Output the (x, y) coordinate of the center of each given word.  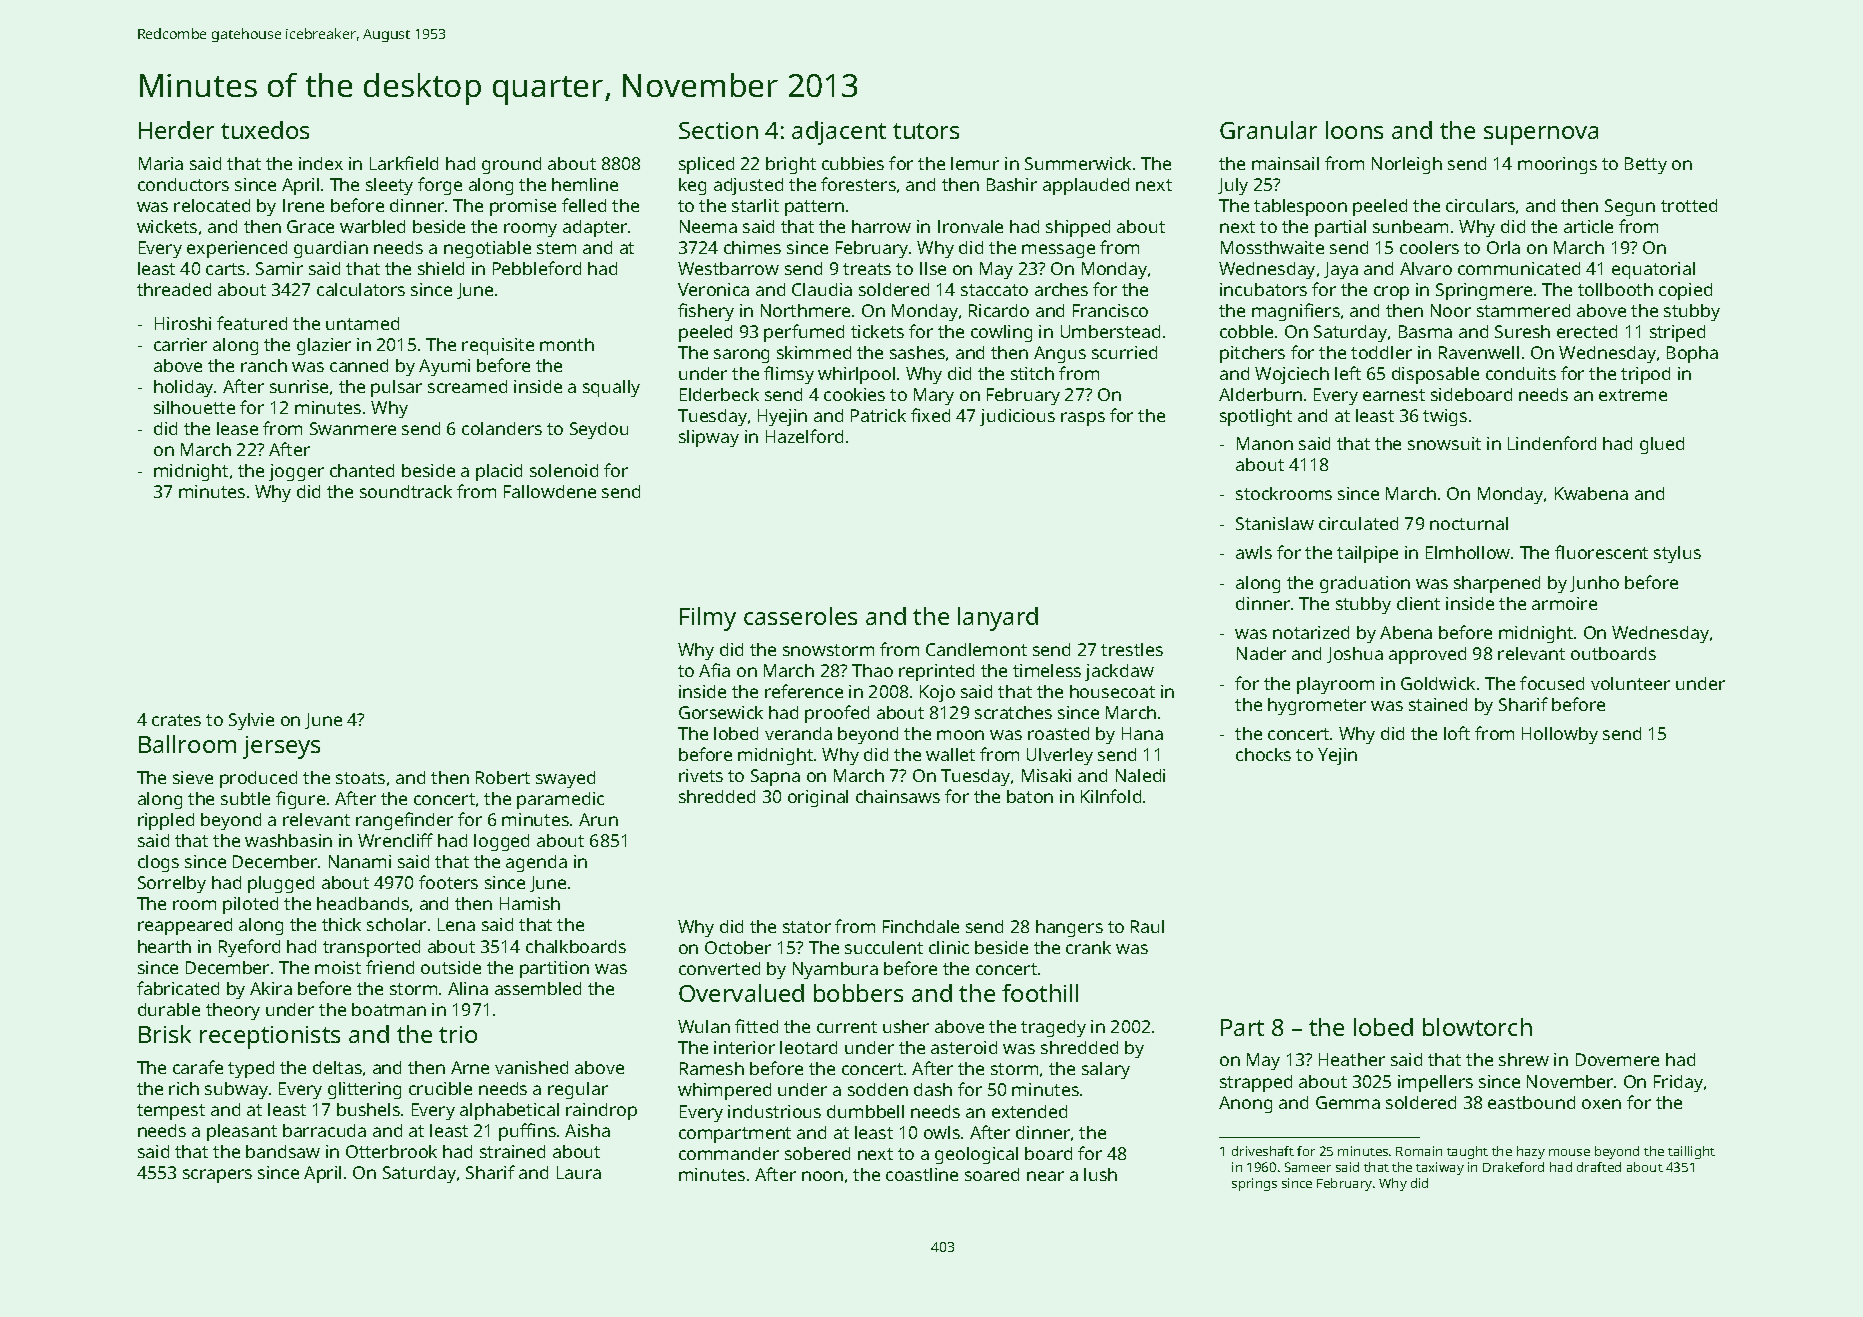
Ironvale (970, 226)
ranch (264, 365)
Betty (1646, 165)
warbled (372, 226)
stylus (1677, 554)
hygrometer (1317, 706)
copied (1685, 291)
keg (692, 186)
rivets (701, 775)
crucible (440, 1088)
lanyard (998, 619)
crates (176, 720)
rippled (166, 821)
